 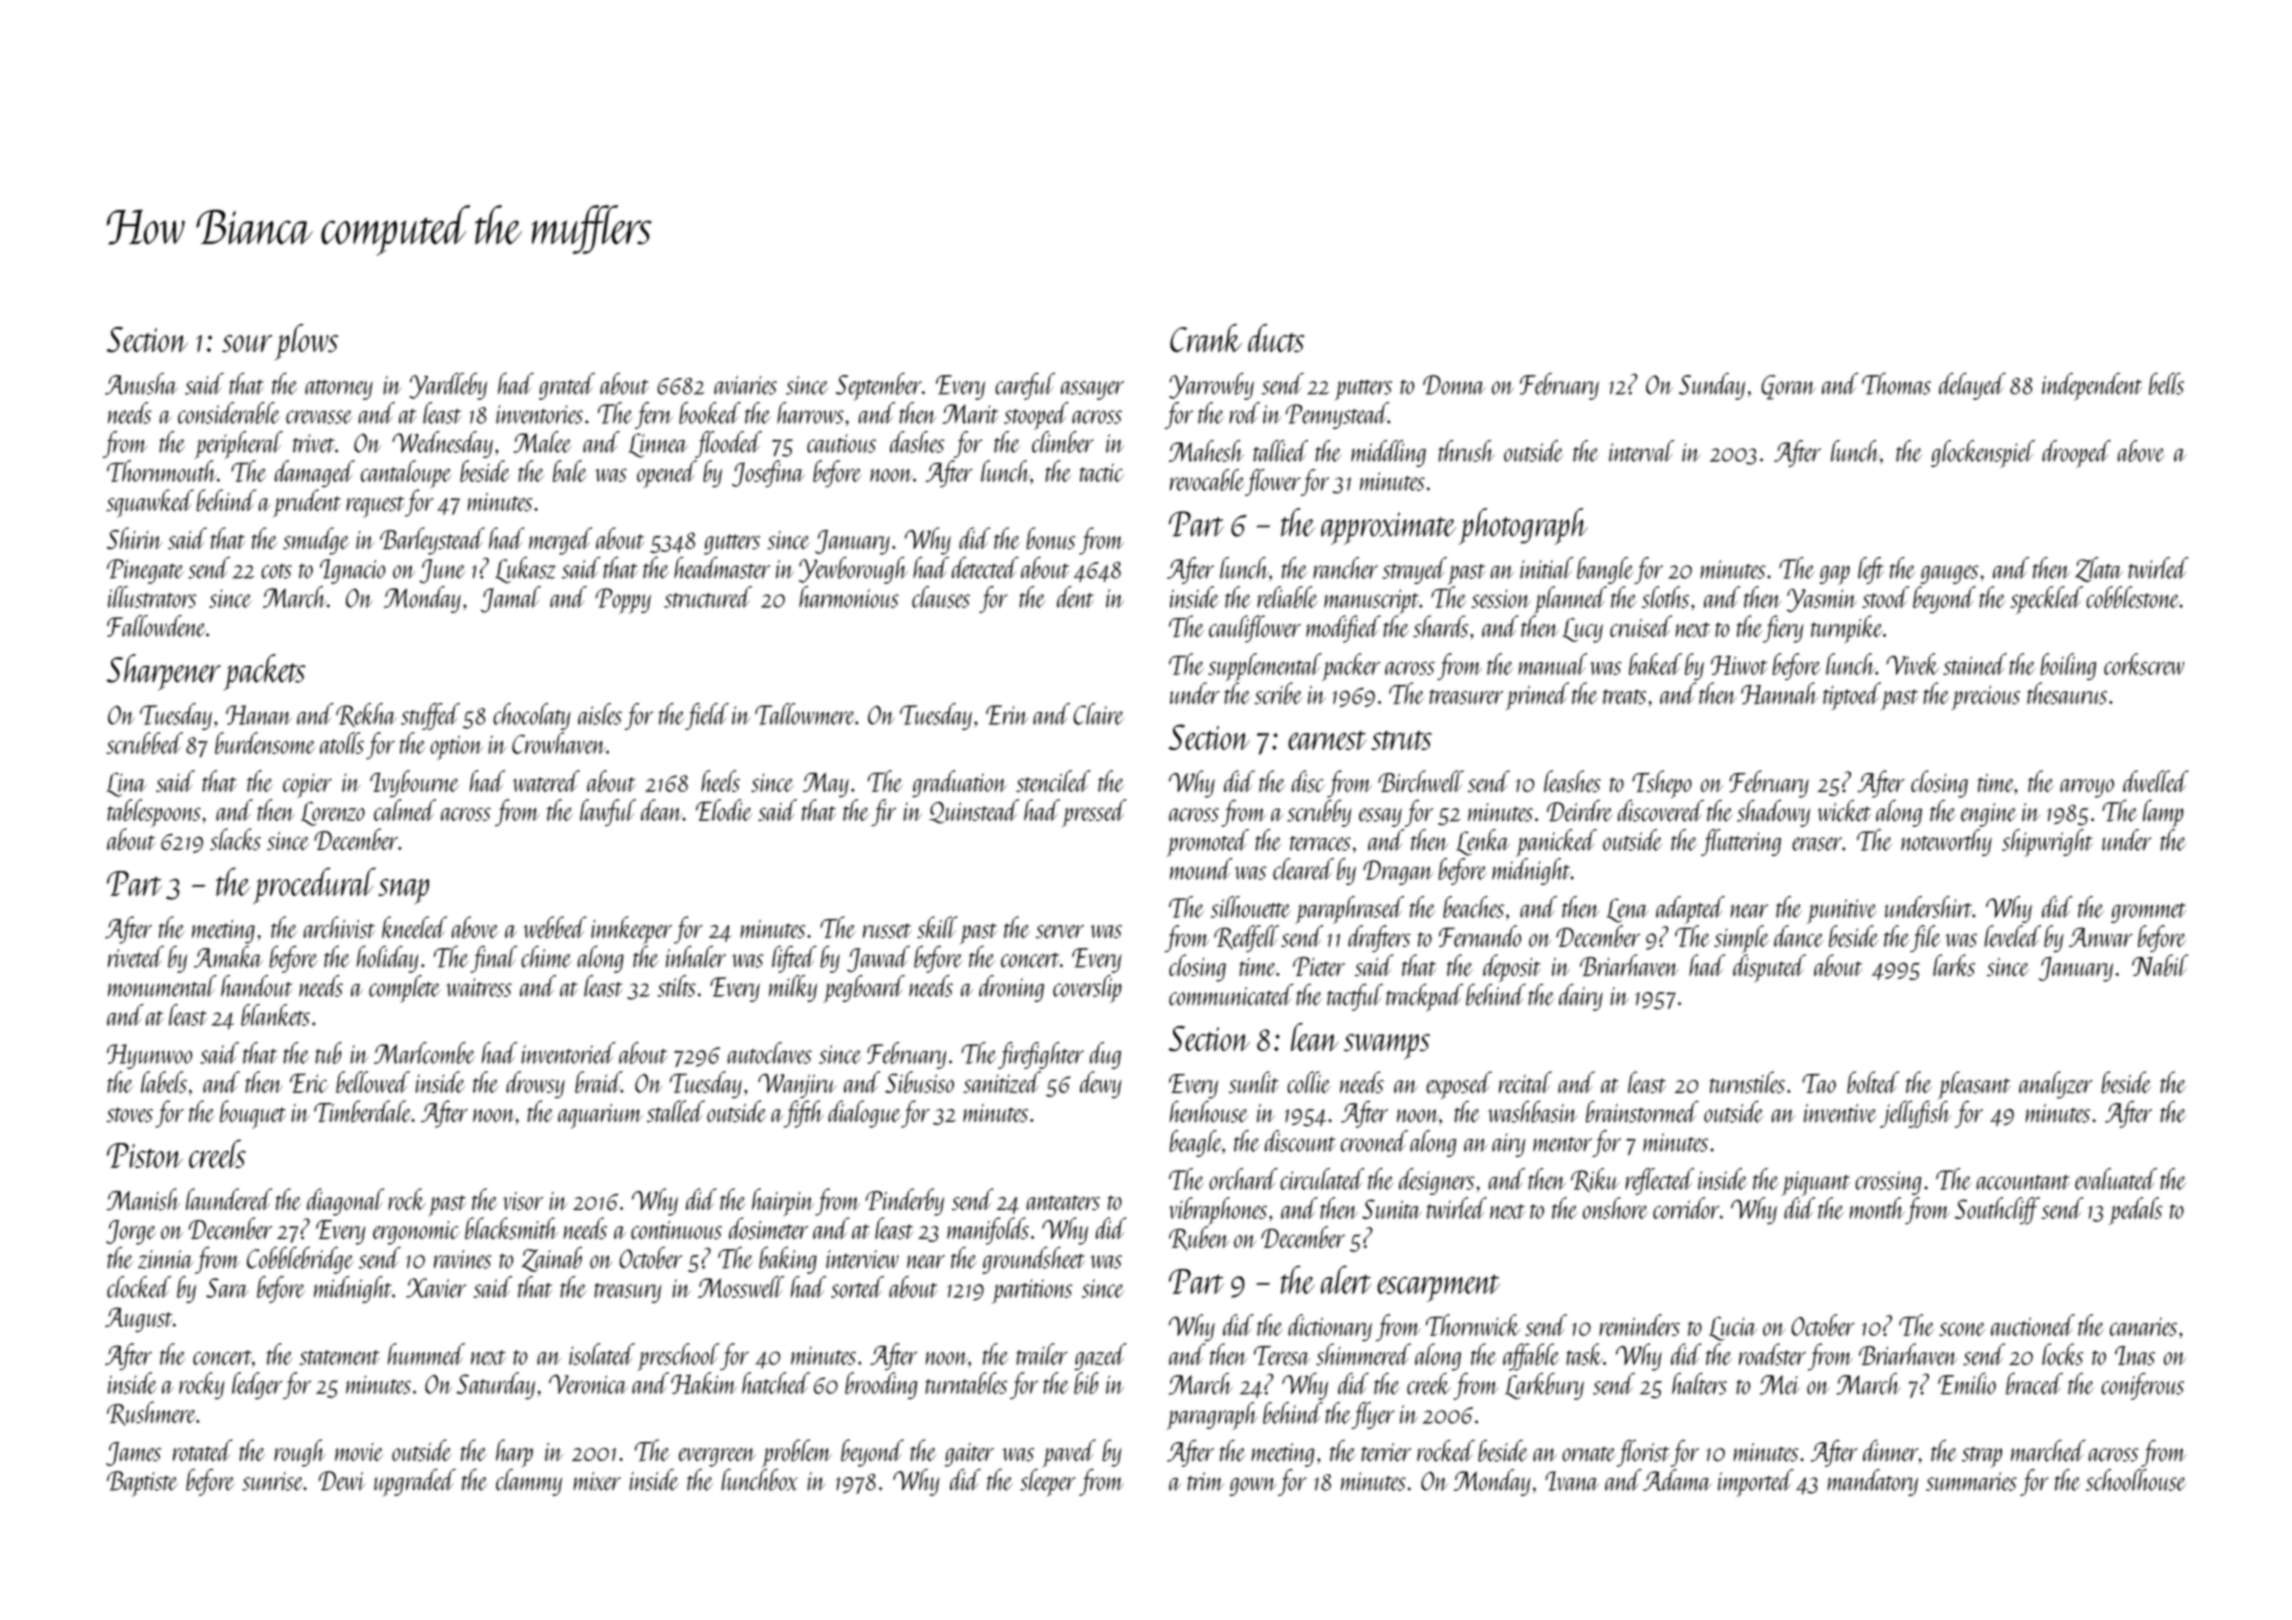 I want to click on Dewi, so click(x=341, y=1481).
